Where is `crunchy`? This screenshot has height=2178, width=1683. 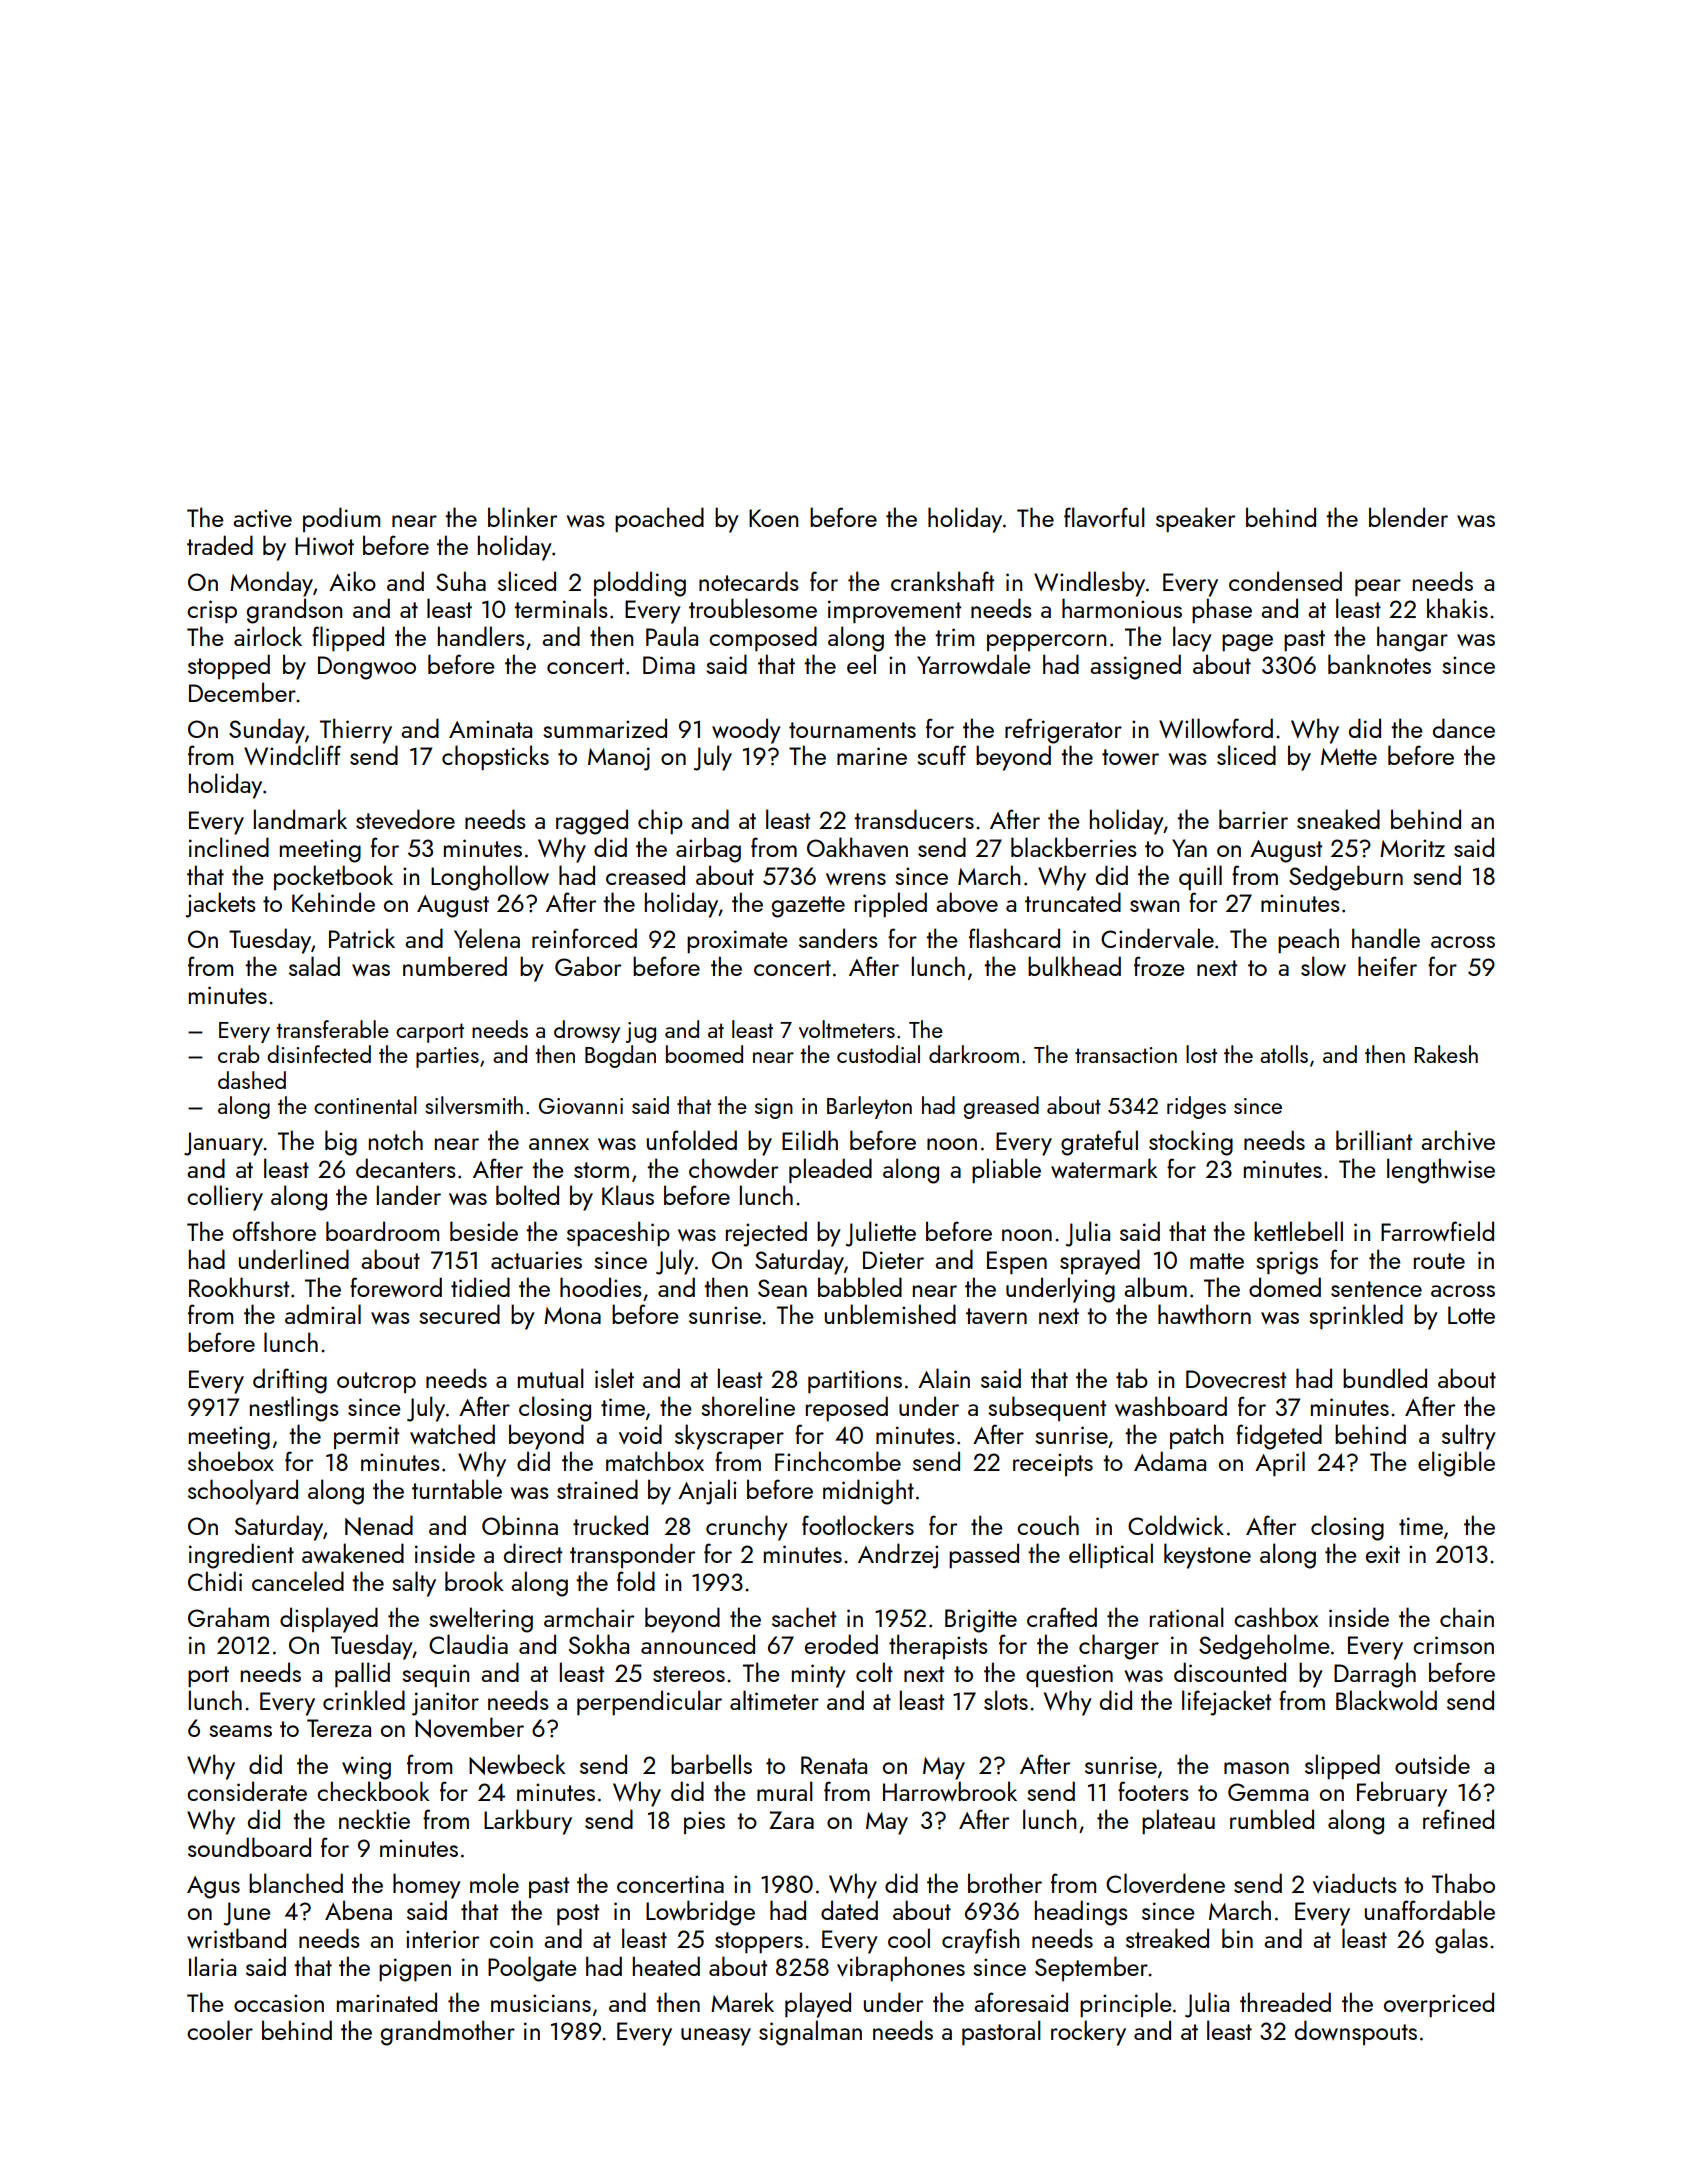
crunchy is located at coordinates (747, 1528).
